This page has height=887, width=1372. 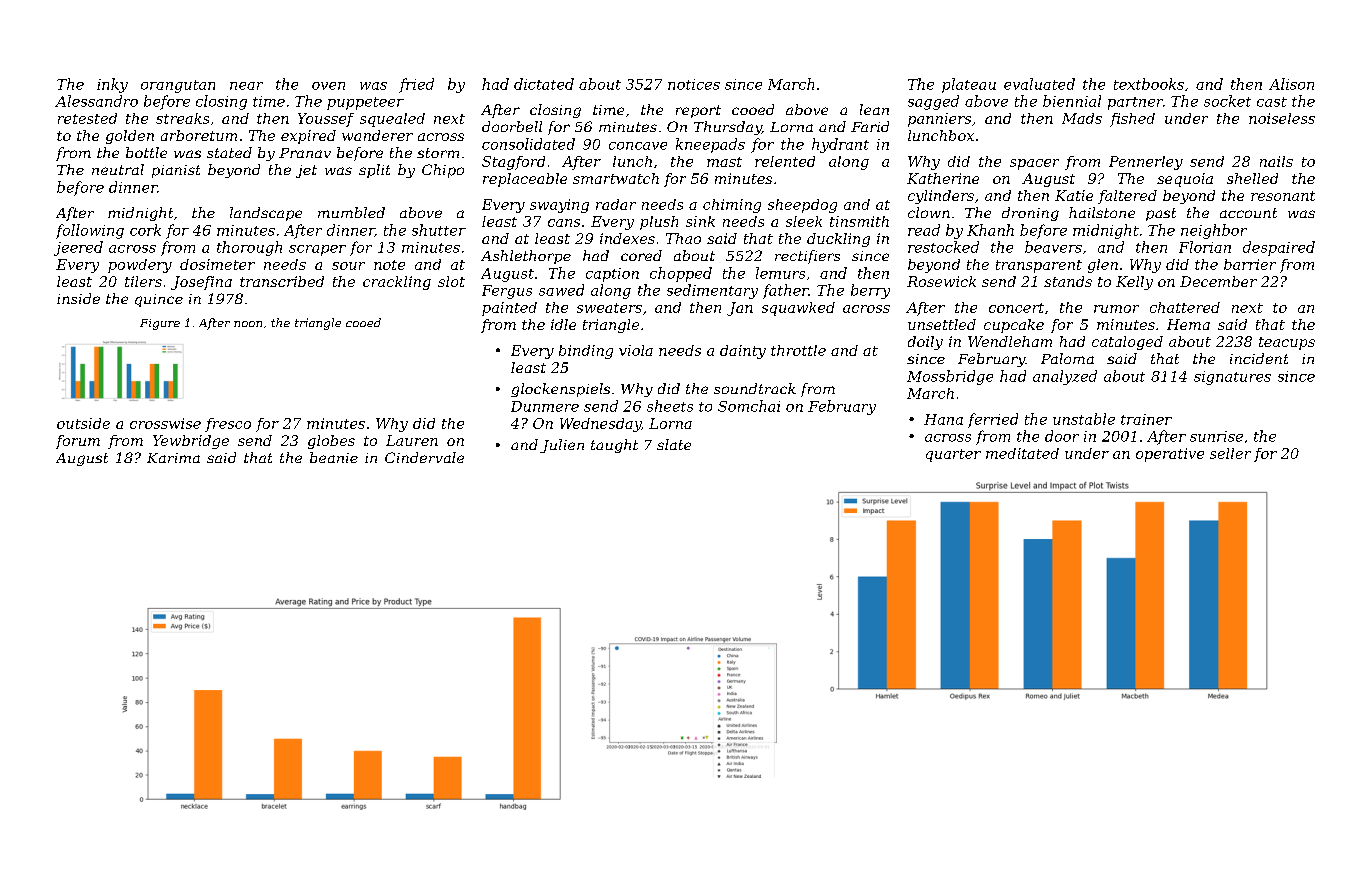 What do you see at coordinates (1232, 378) in the page?
I see `signatures` at bounding box center [1232, 378].
